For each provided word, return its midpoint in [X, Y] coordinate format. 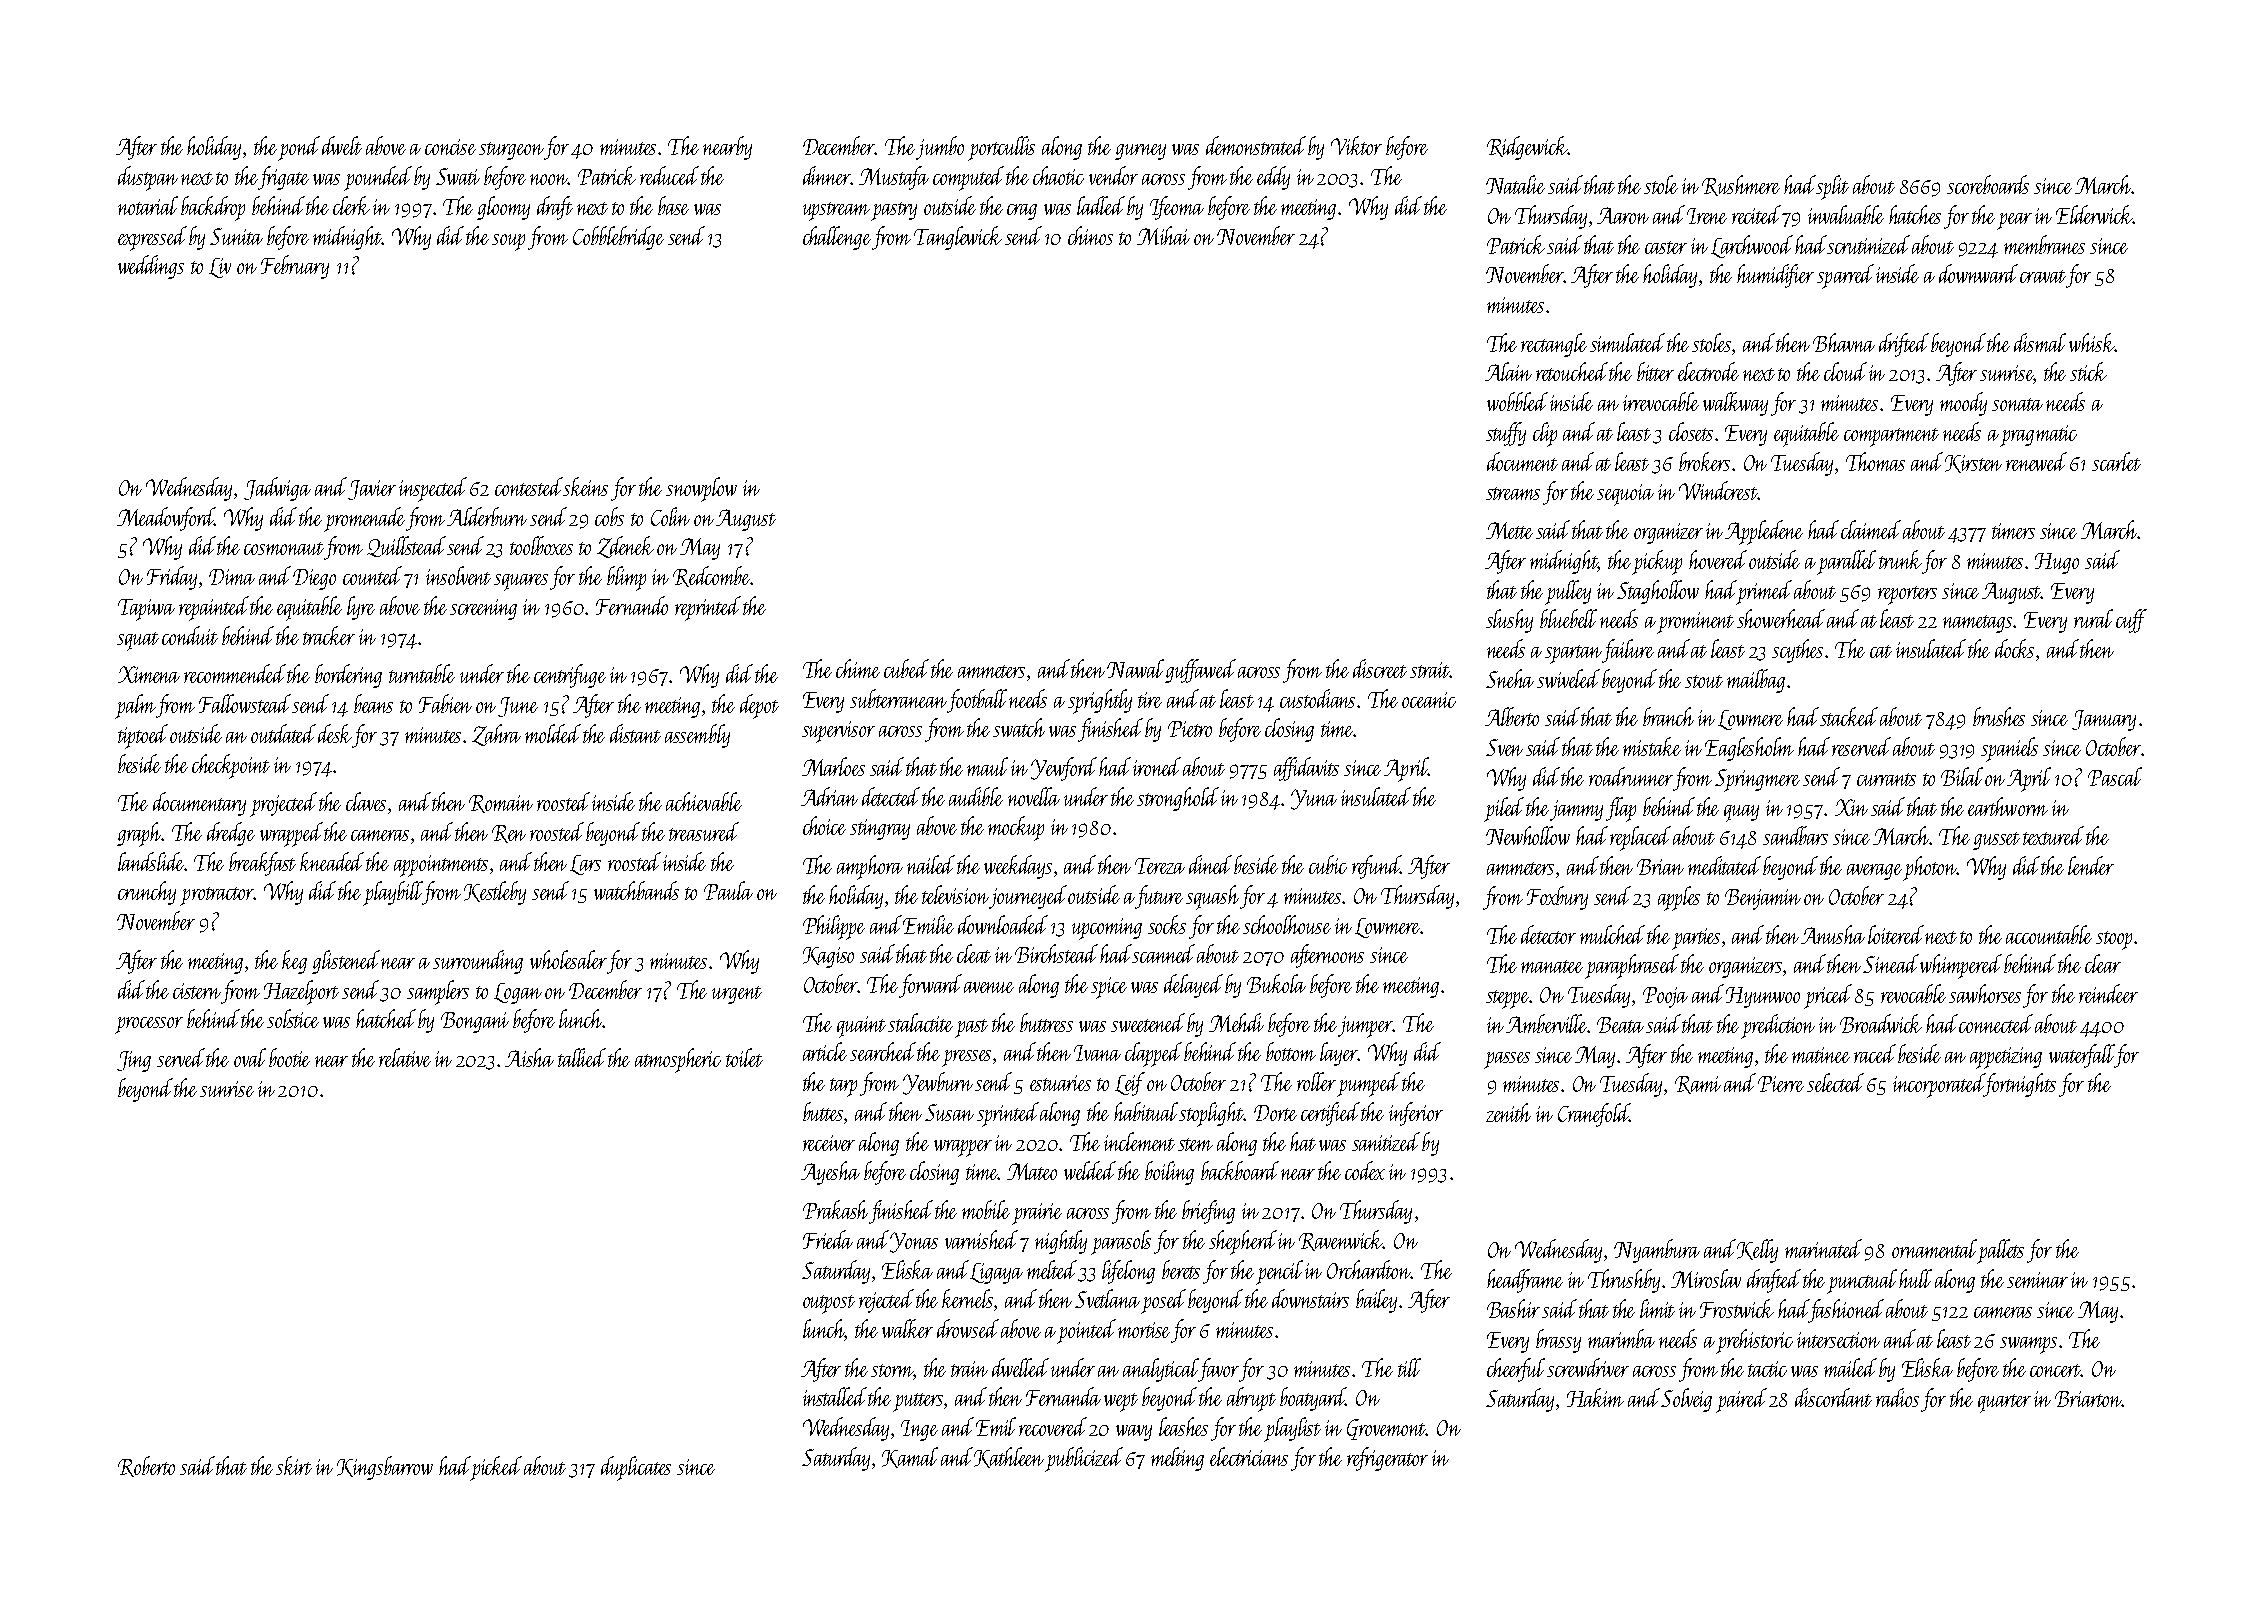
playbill [393, 893]
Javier [372, 490]
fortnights [2020, 1085]
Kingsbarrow [385, 1468]
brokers [1706, 461]
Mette [1509, 530]
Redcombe [712, 576]
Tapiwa [146, 610]
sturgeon [511, 151]
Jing [134, 1061]
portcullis [1001, 148]
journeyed [1028, 897]
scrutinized [1869, 244]
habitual [1147, 1111]
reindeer [2108, 993]
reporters [1907, 595]
